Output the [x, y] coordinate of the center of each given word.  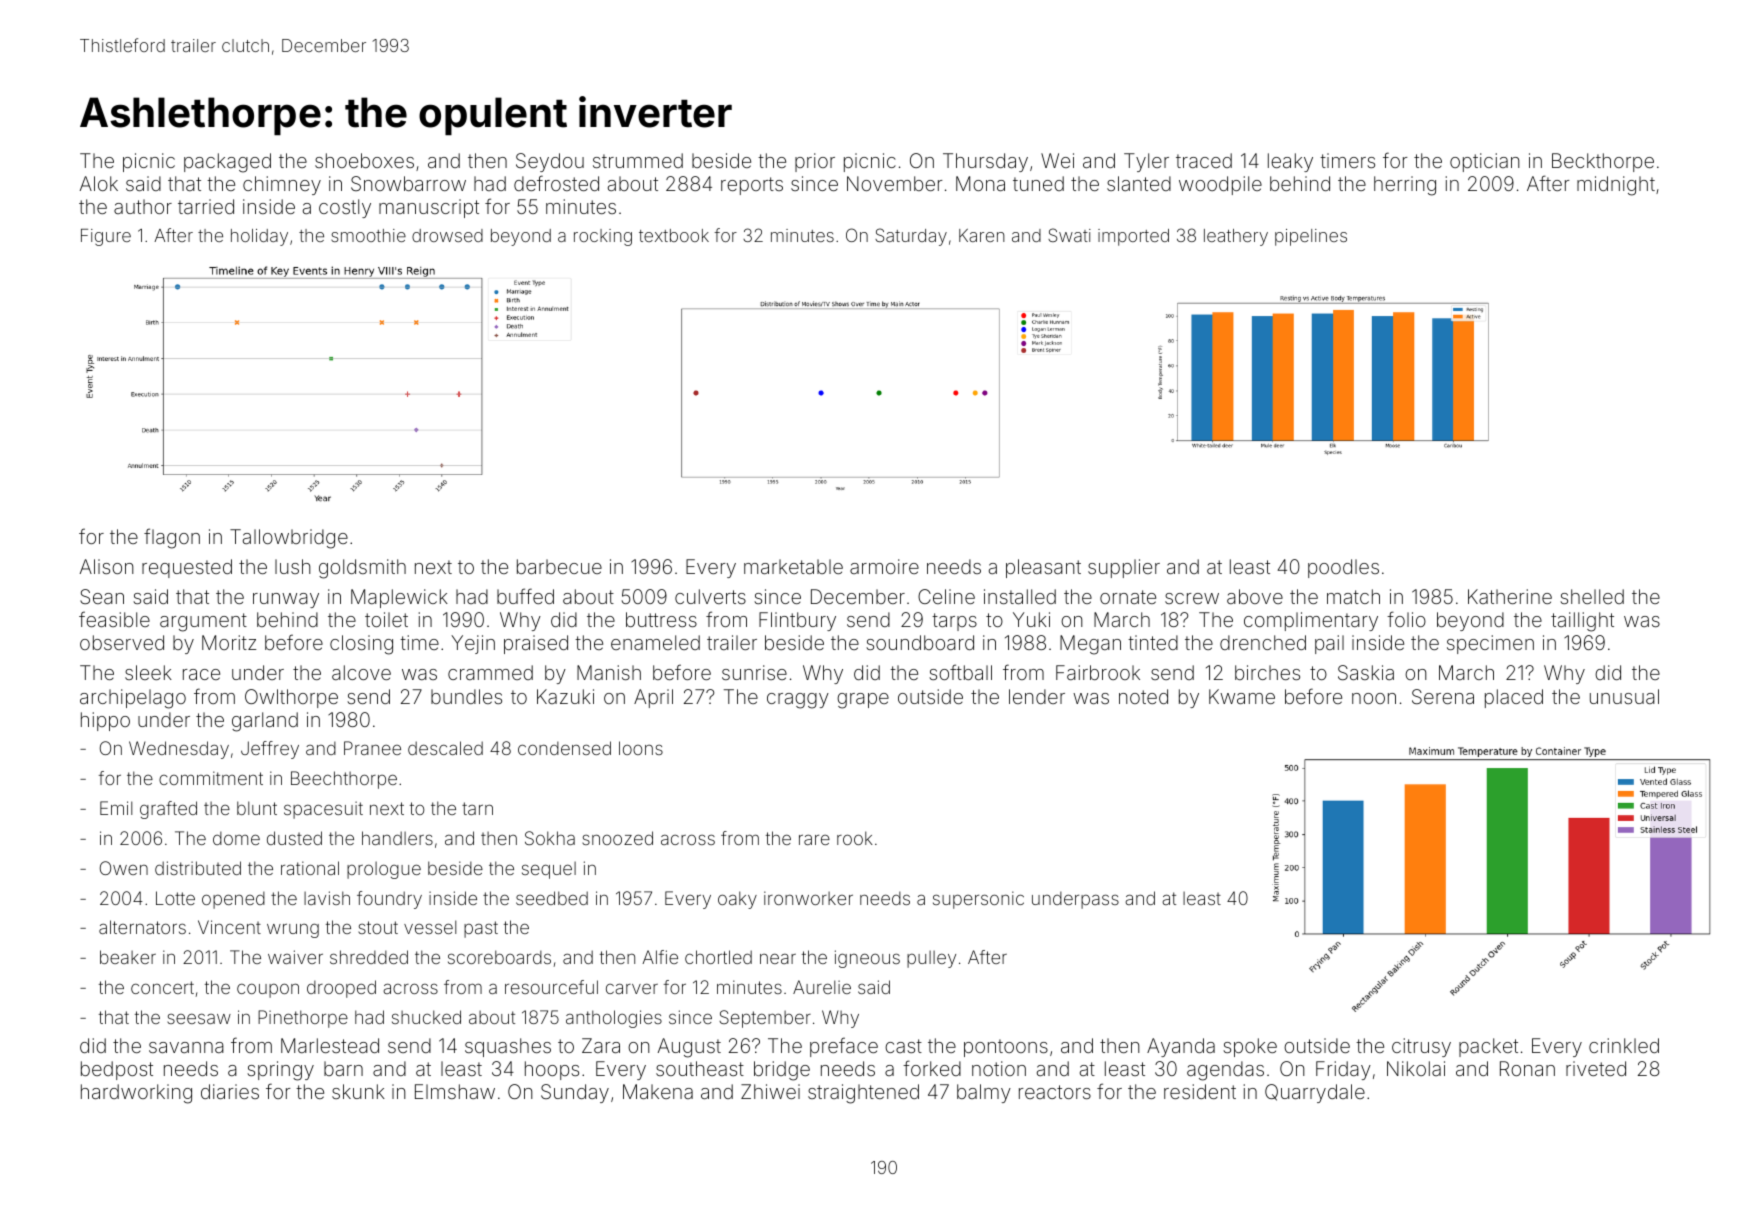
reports [752, 186]
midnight [1616, 186]
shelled [1592, 596]
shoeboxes [364, 160]
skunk [358, 1091]
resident [1200, 1091]
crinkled [1624, 1045]
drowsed [447, 235]
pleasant [1043, 568]
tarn [477, 808]
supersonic [978, 900]
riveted [1596, 1068]
